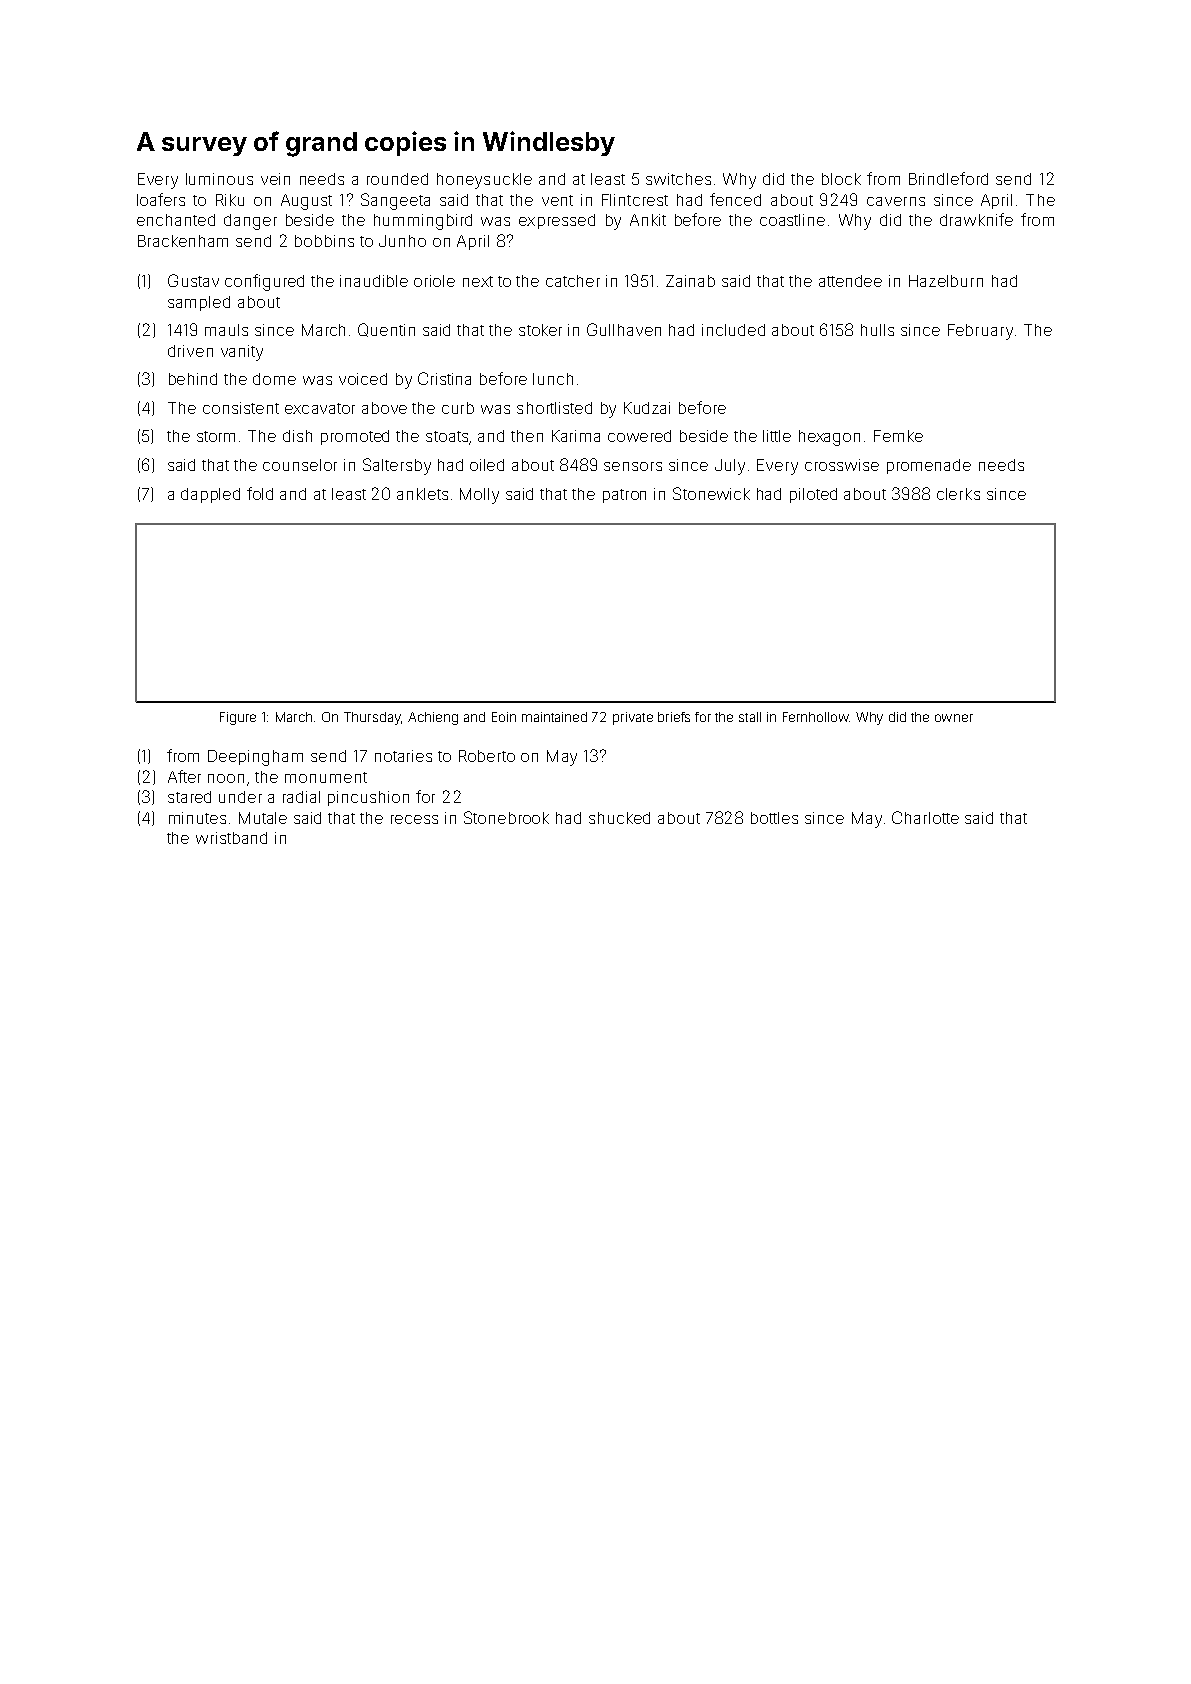  Describe the element at coordinates (896, 201) in the image. I see `caverns` at that location.
